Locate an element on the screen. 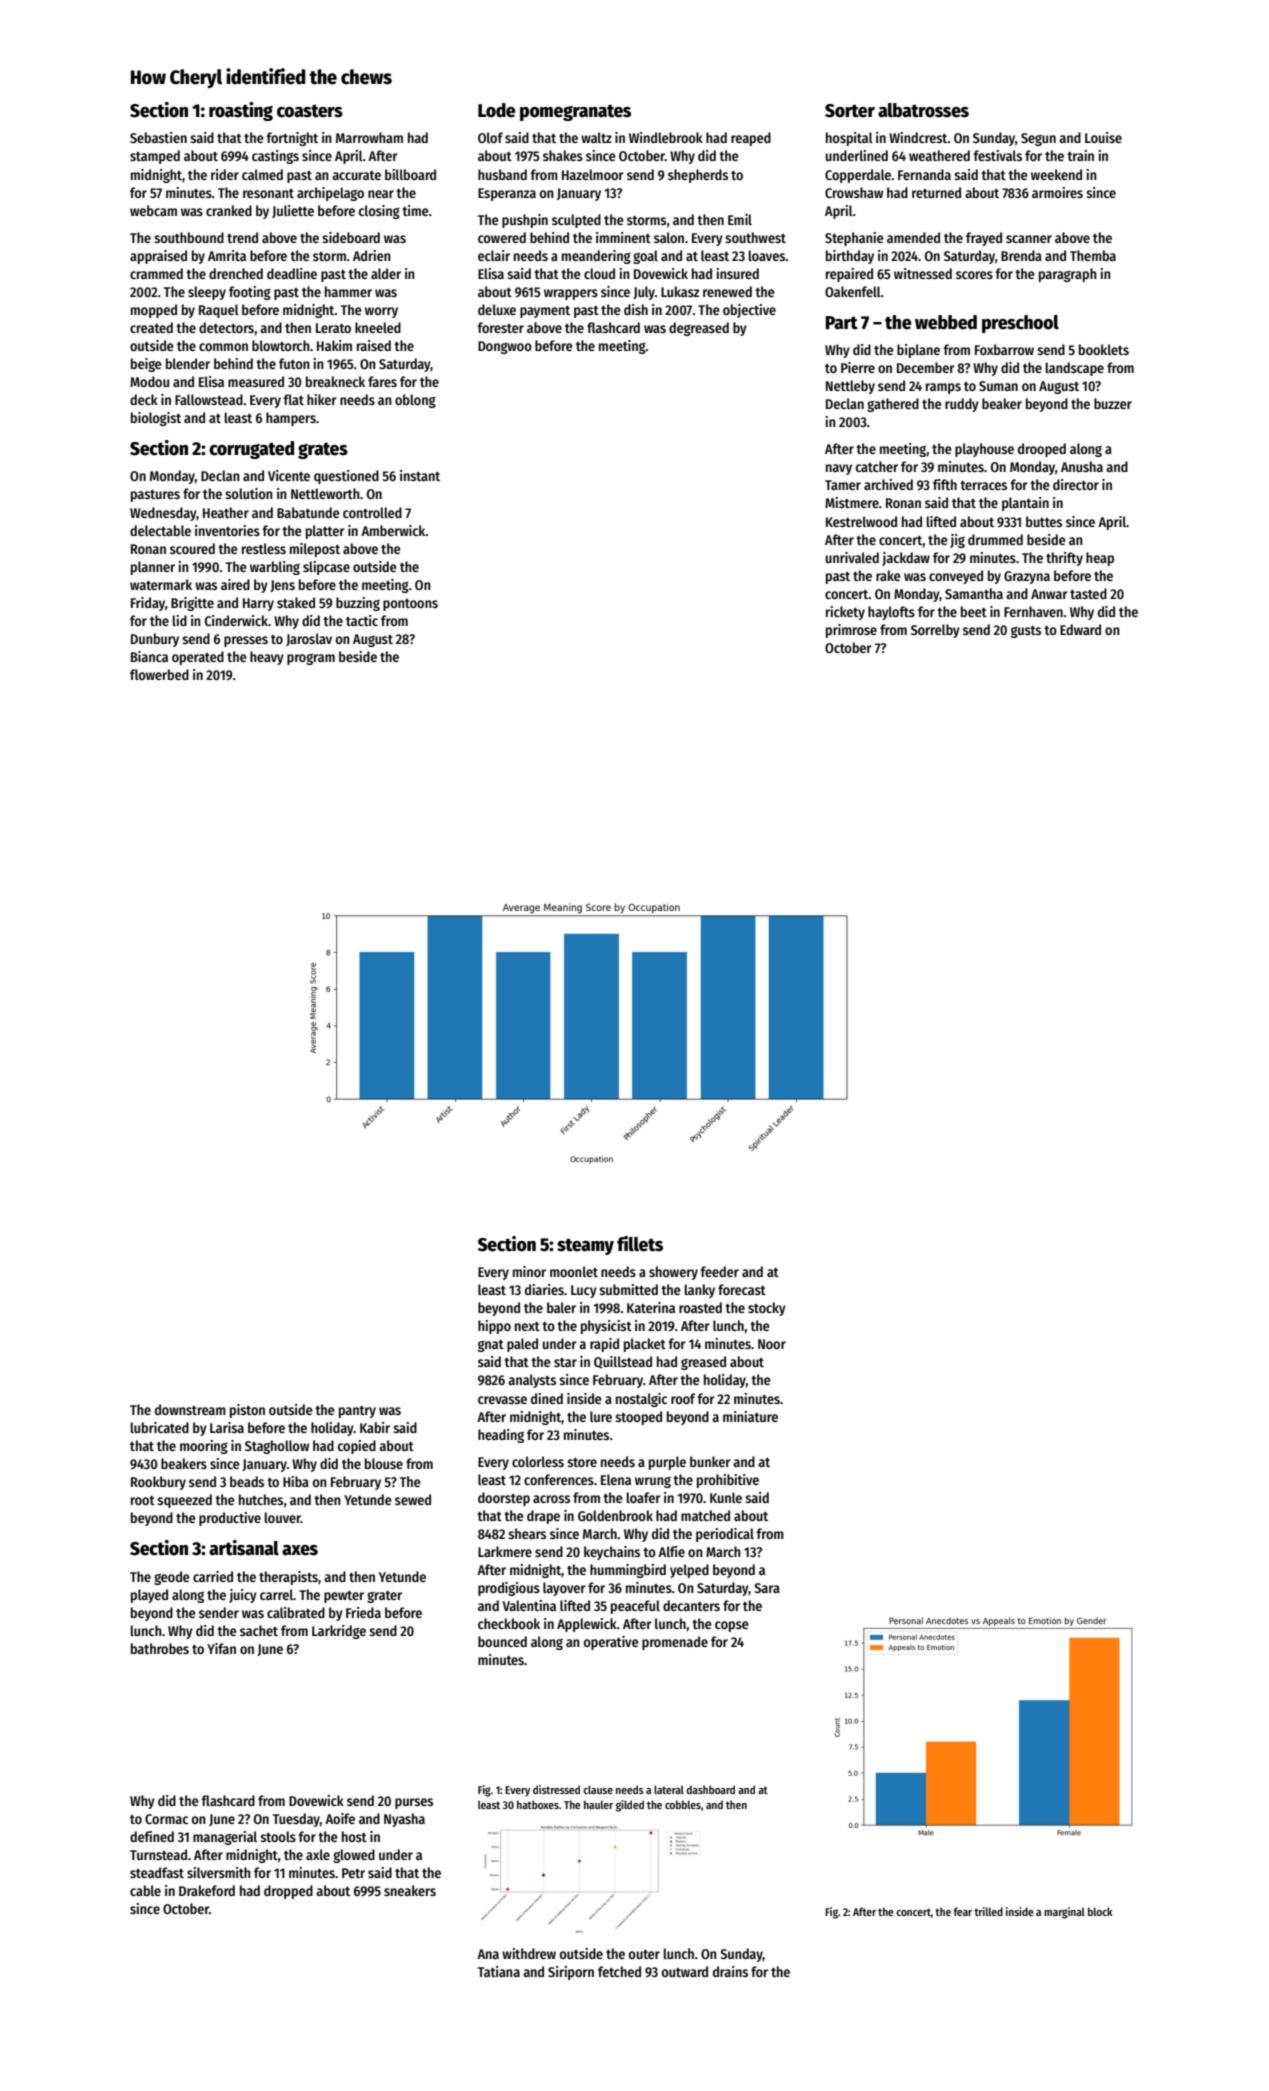 The width and height of the screenshot is (1269, 2091). pontoons is located at coordinates (410, 605).
